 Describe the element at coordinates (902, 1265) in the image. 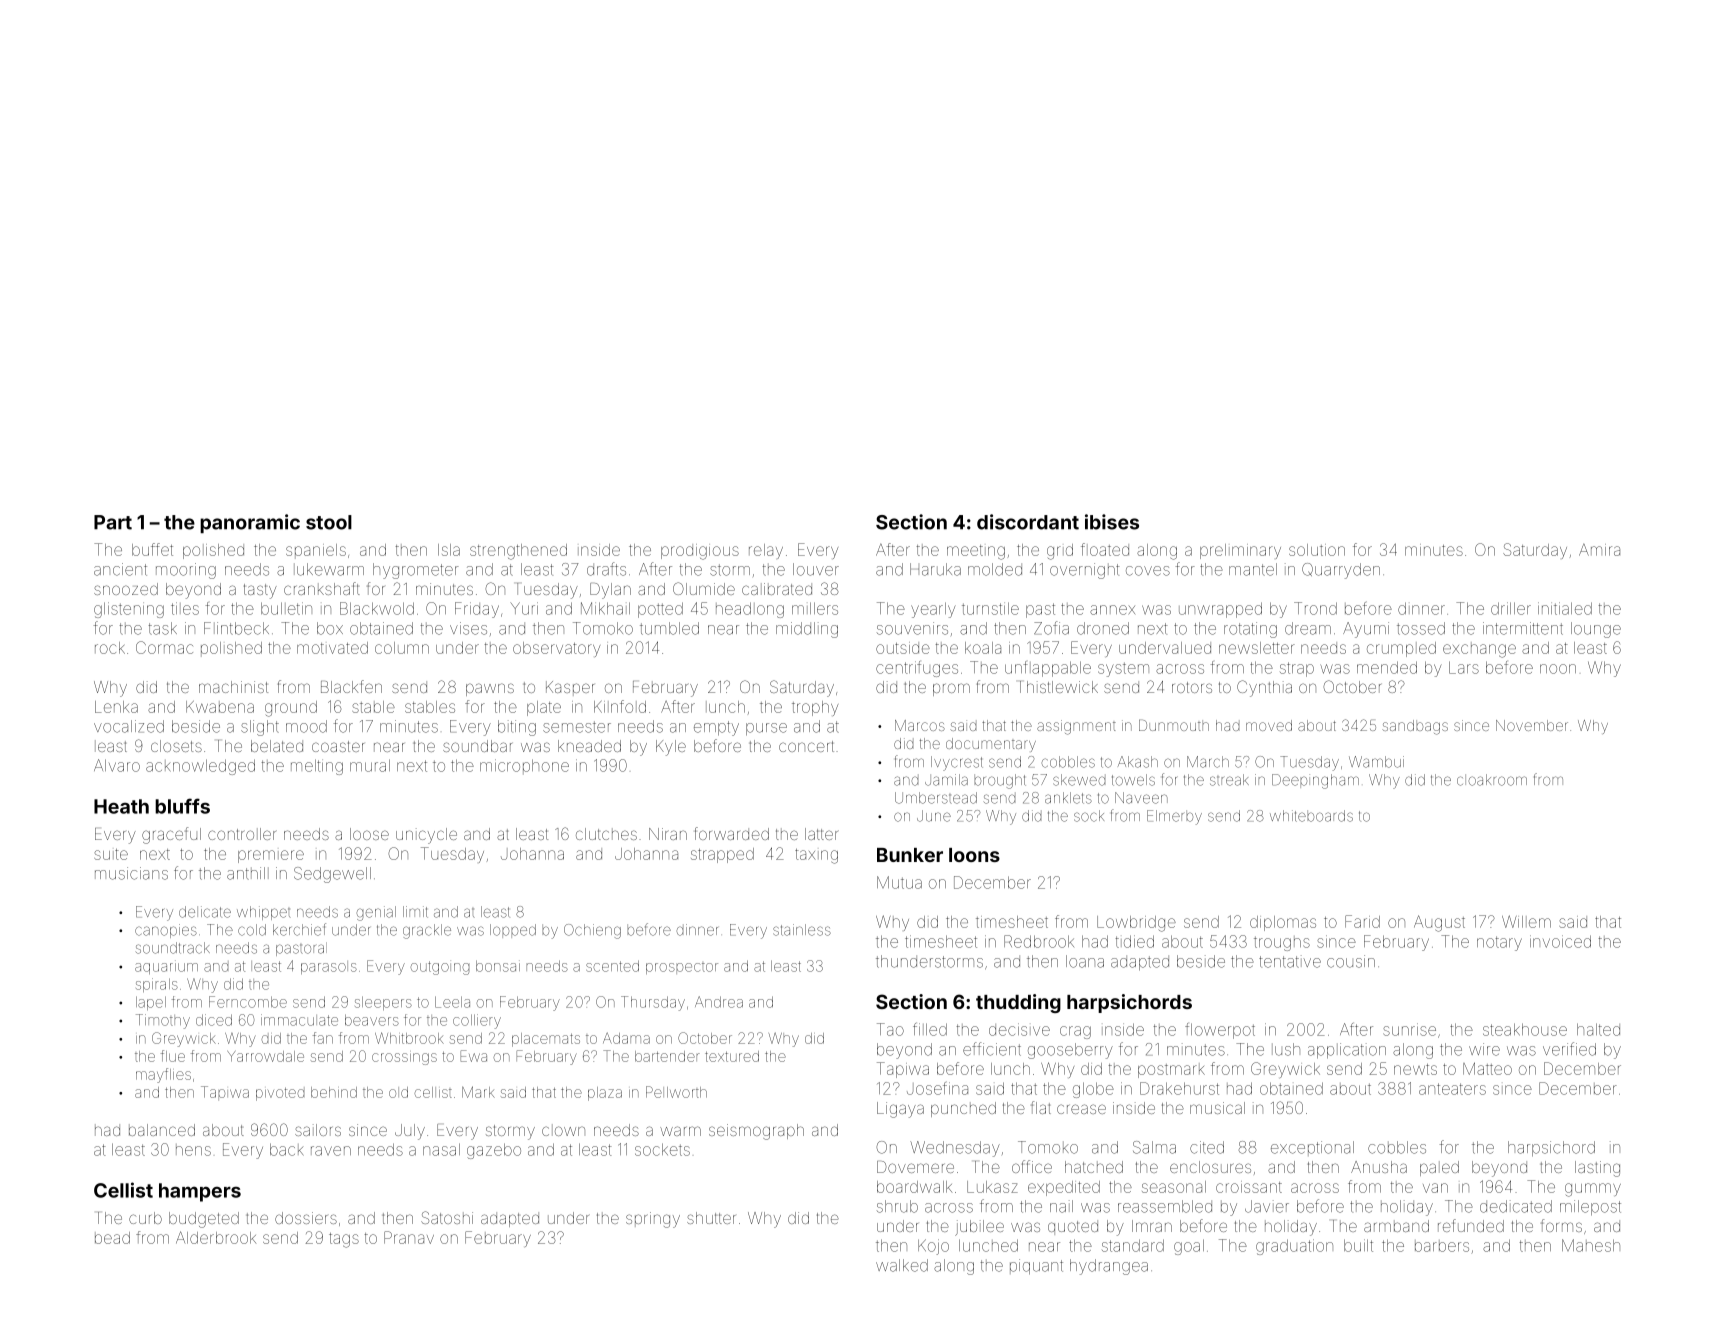

I see `walked` at that location.
